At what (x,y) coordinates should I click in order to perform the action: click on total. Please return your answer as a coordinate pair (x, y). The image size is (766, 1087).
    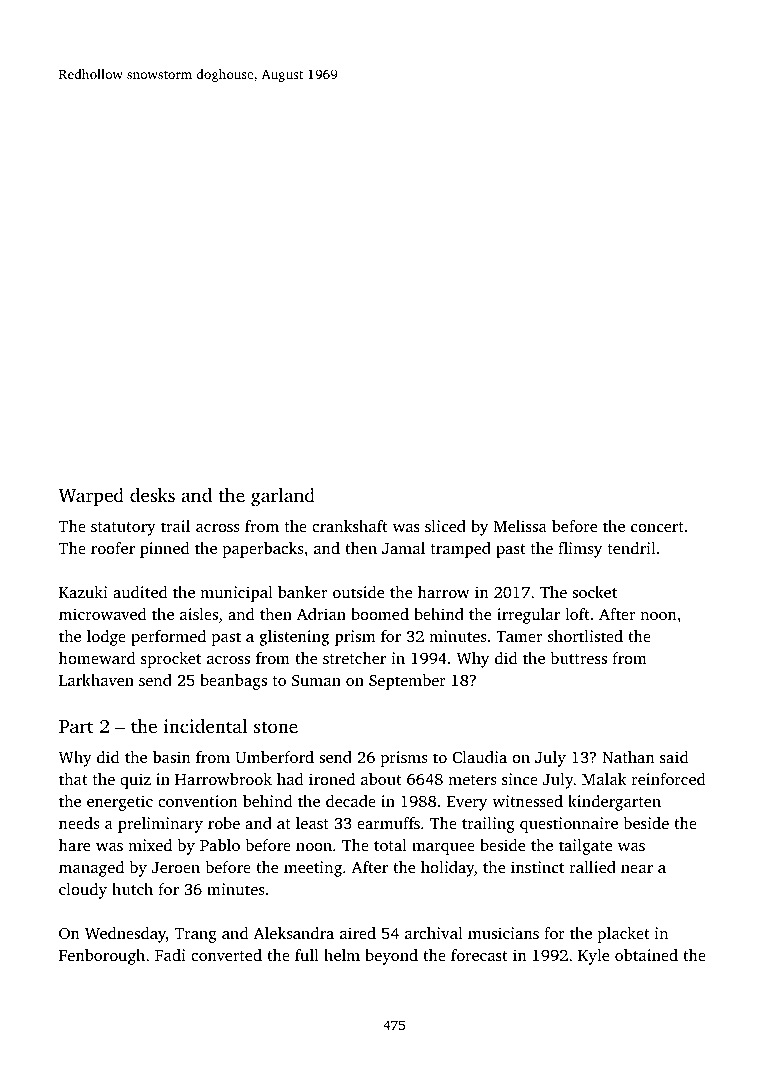
    Looking at the image, I should click on (390, 845).
